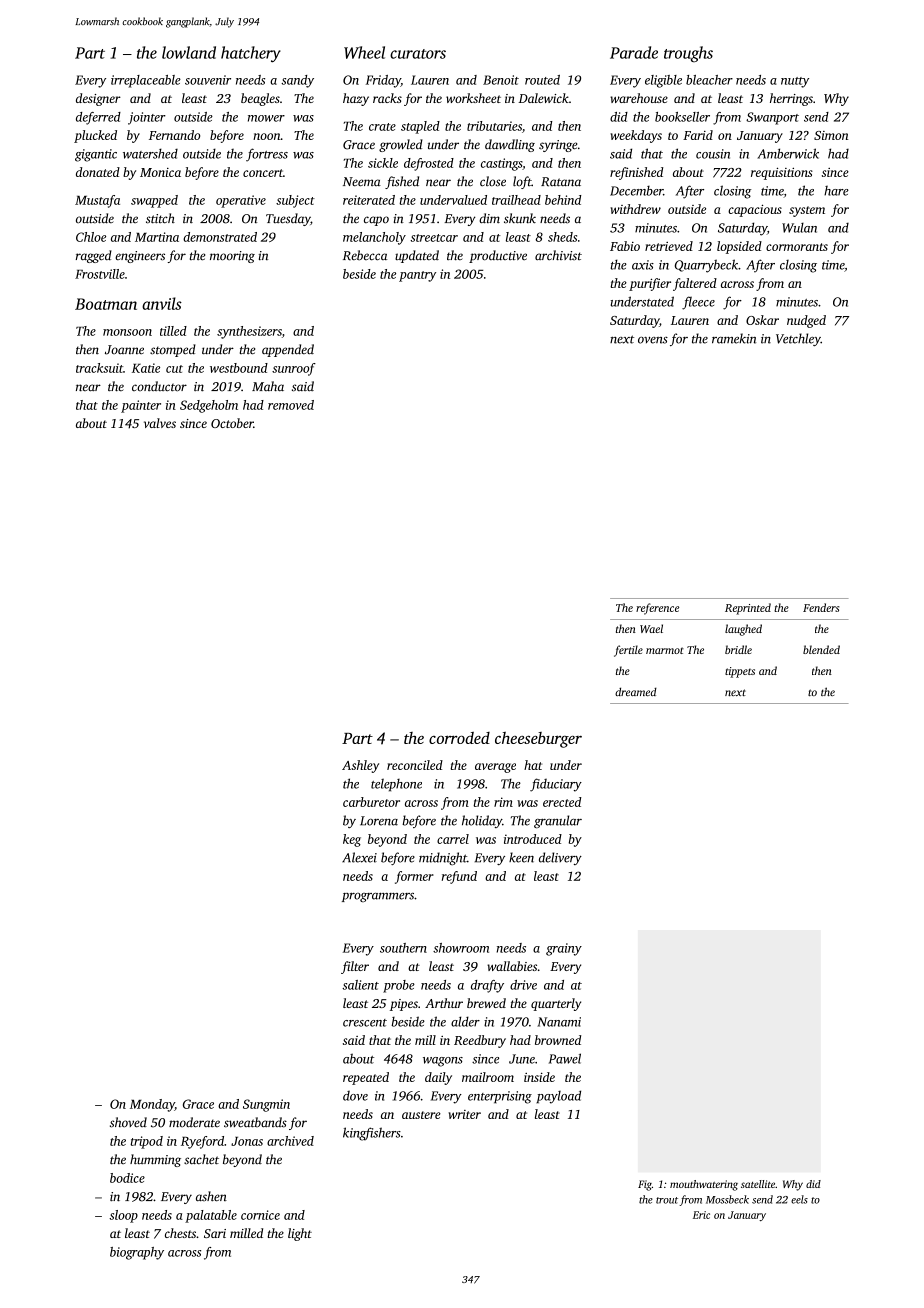 This screenshot has width=924, height=1308. I want to click on souvenir, so click(208, 80).
